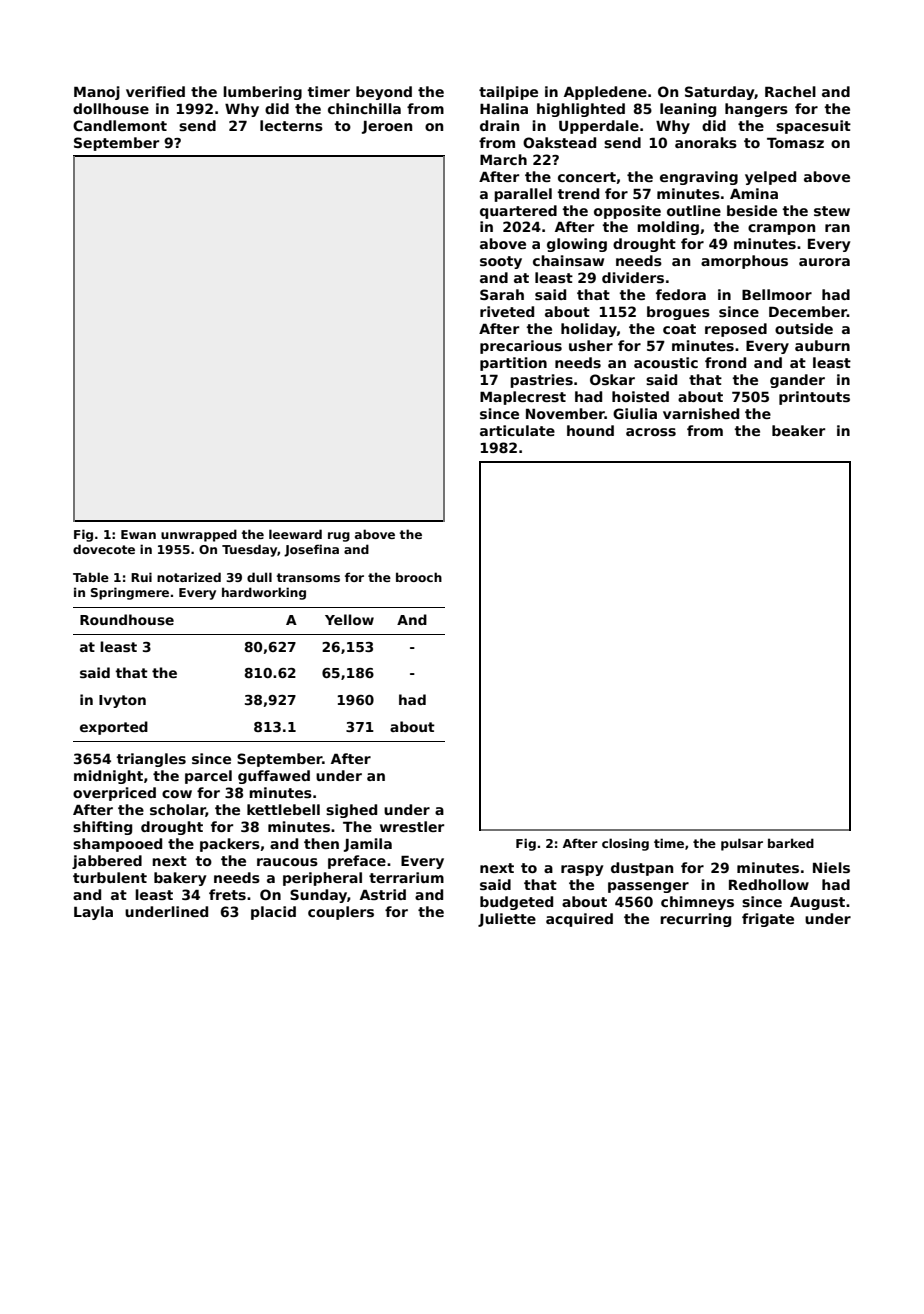 The width and height of the image is (924, 1314). Describe the element at coordinates (419, 577) in the image. I see `brooch` at that location.
